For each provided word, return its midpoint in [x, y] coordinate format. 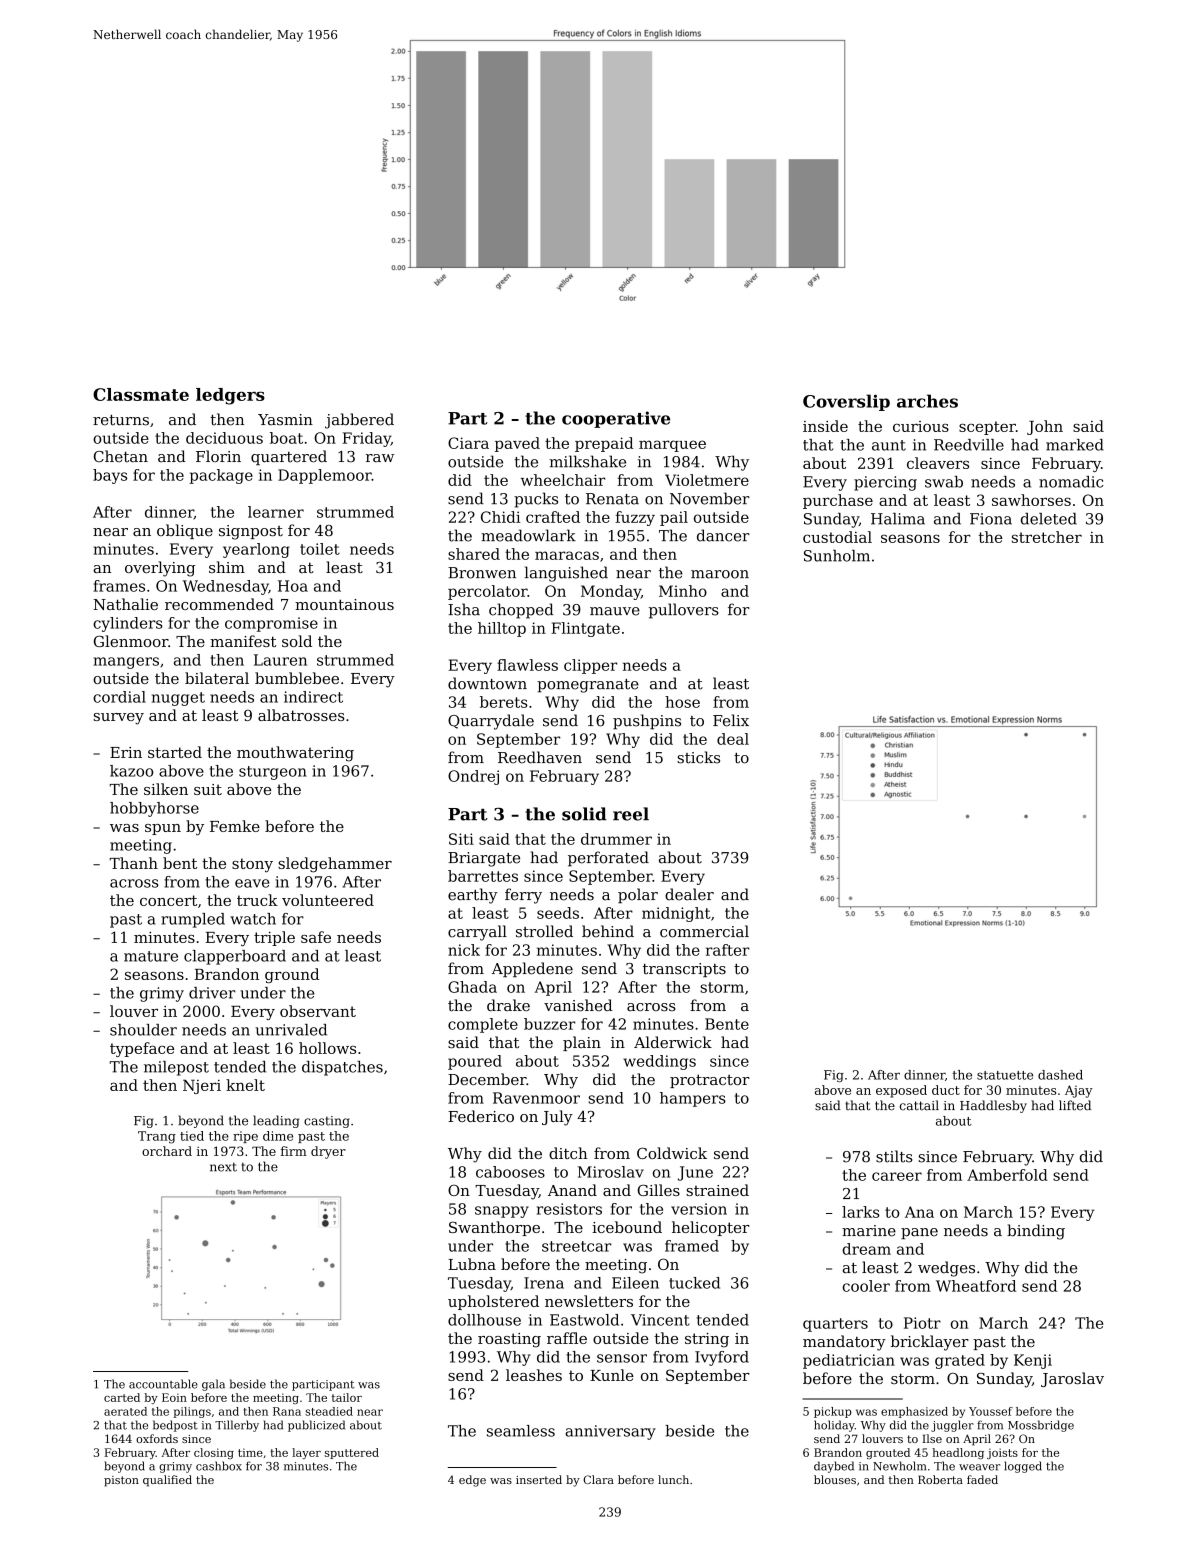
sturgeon [273, 773]
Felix [731, 720]
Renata [612, 499]
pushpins [647, 722]
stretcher [1047, 537]
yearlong [256, 550]
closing [214, 1453]
